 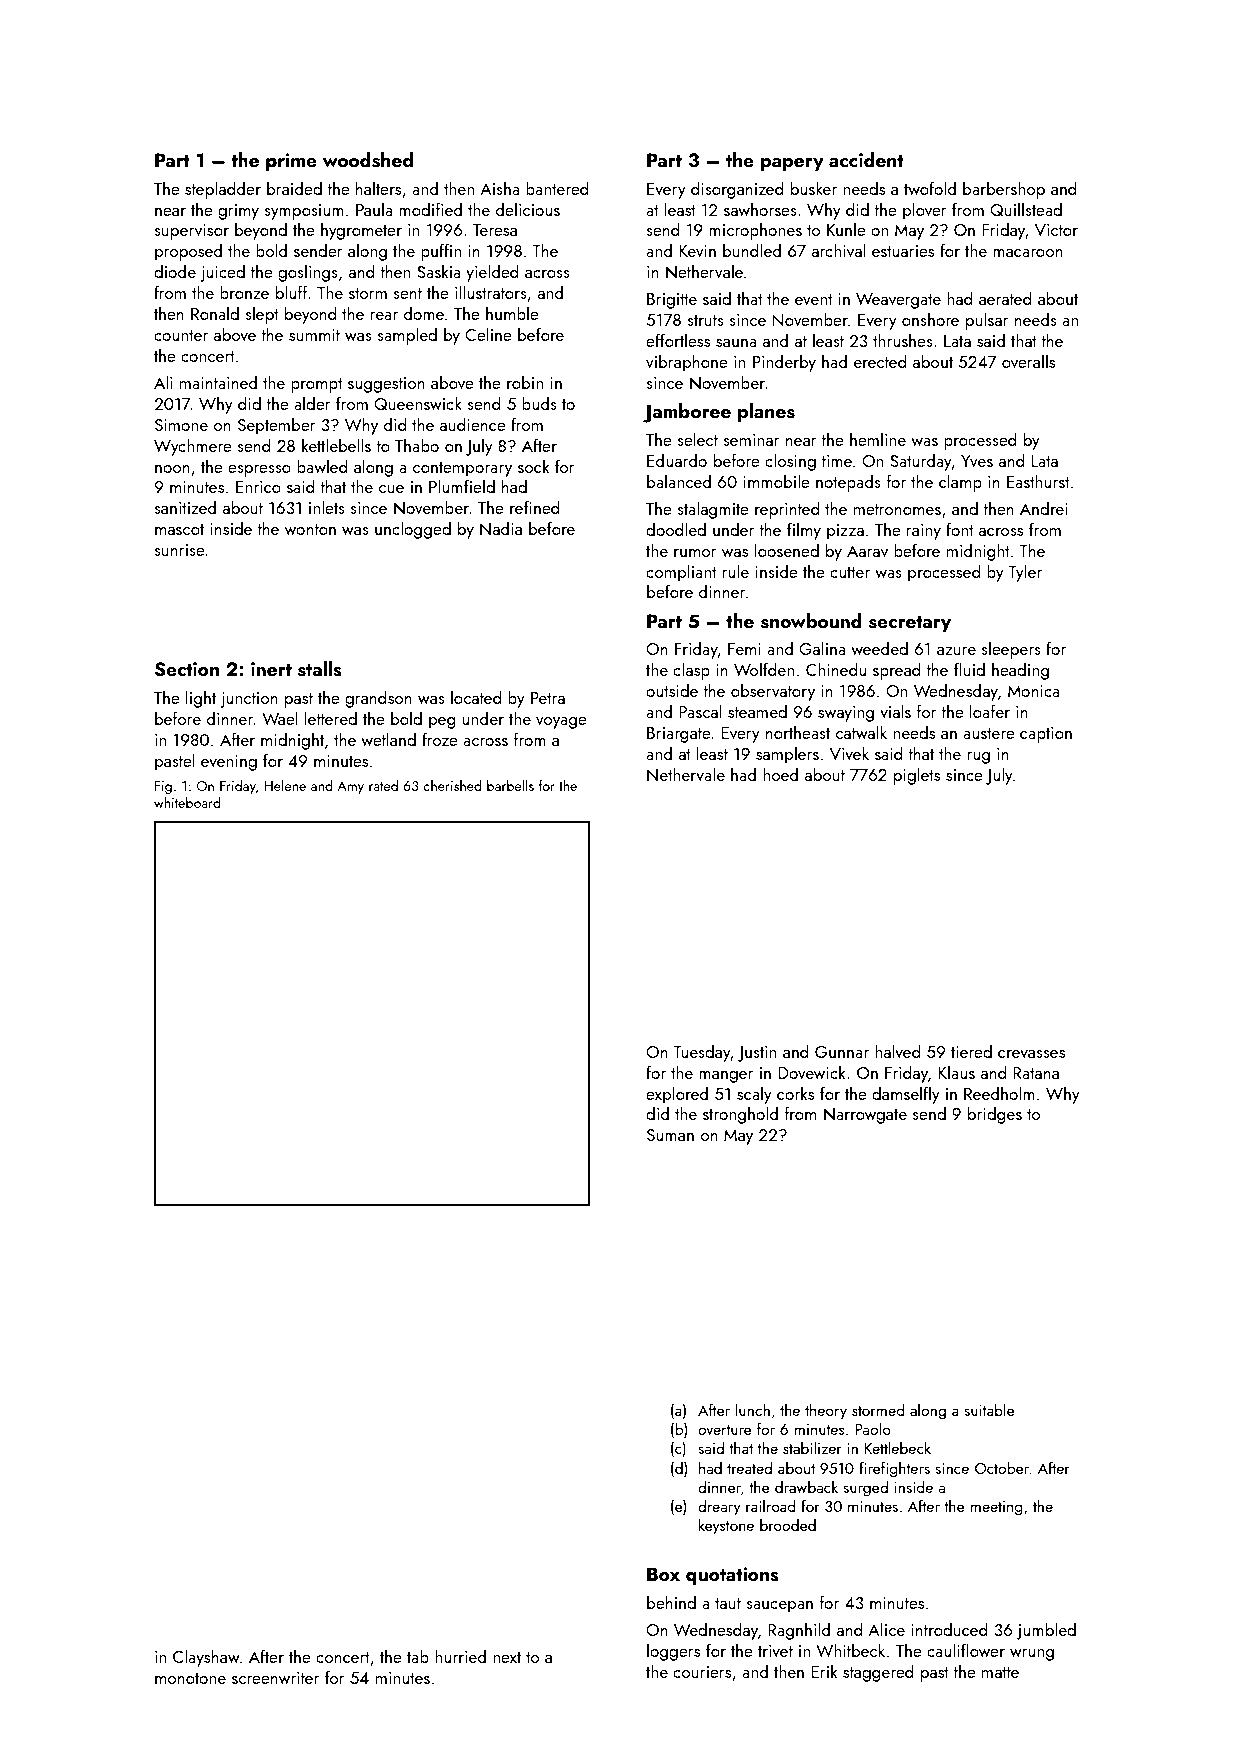 What do you see at coordinates (792, 164) in the screenshot?
I see `papery` at bounding box center [792, 164].
